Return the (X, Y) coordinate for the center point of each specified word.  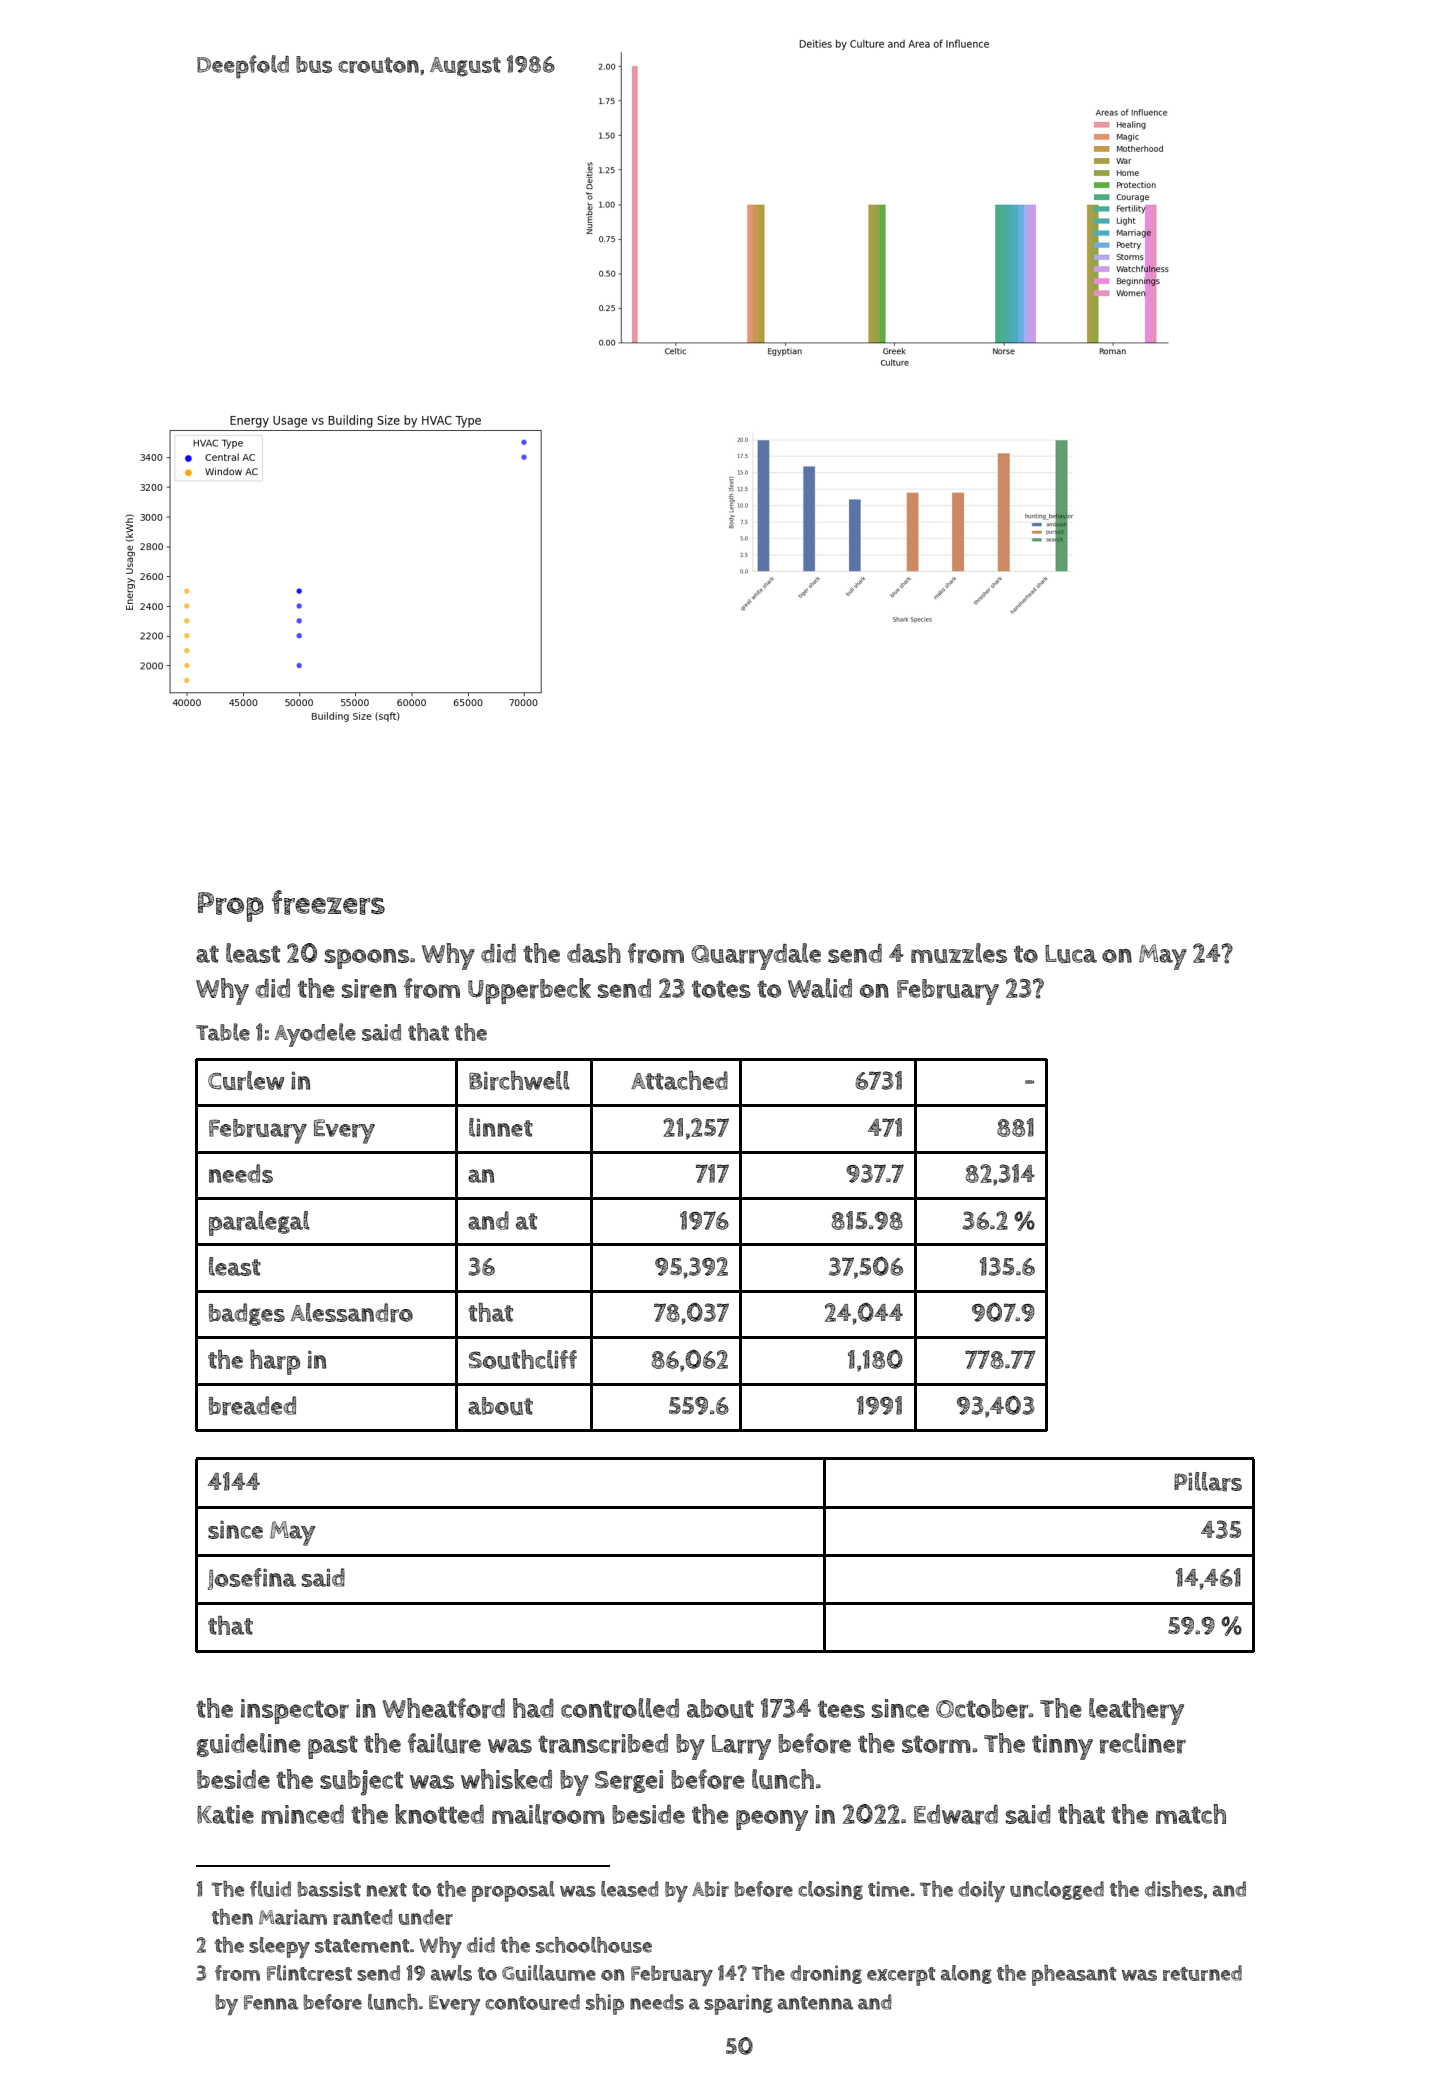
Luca (1071, 954)
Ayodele (315, 1035)
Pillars (1208, 1482)
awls (451, 1973)
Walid (820, 988)
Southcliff (523, 1359)
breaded (252, 1406)
